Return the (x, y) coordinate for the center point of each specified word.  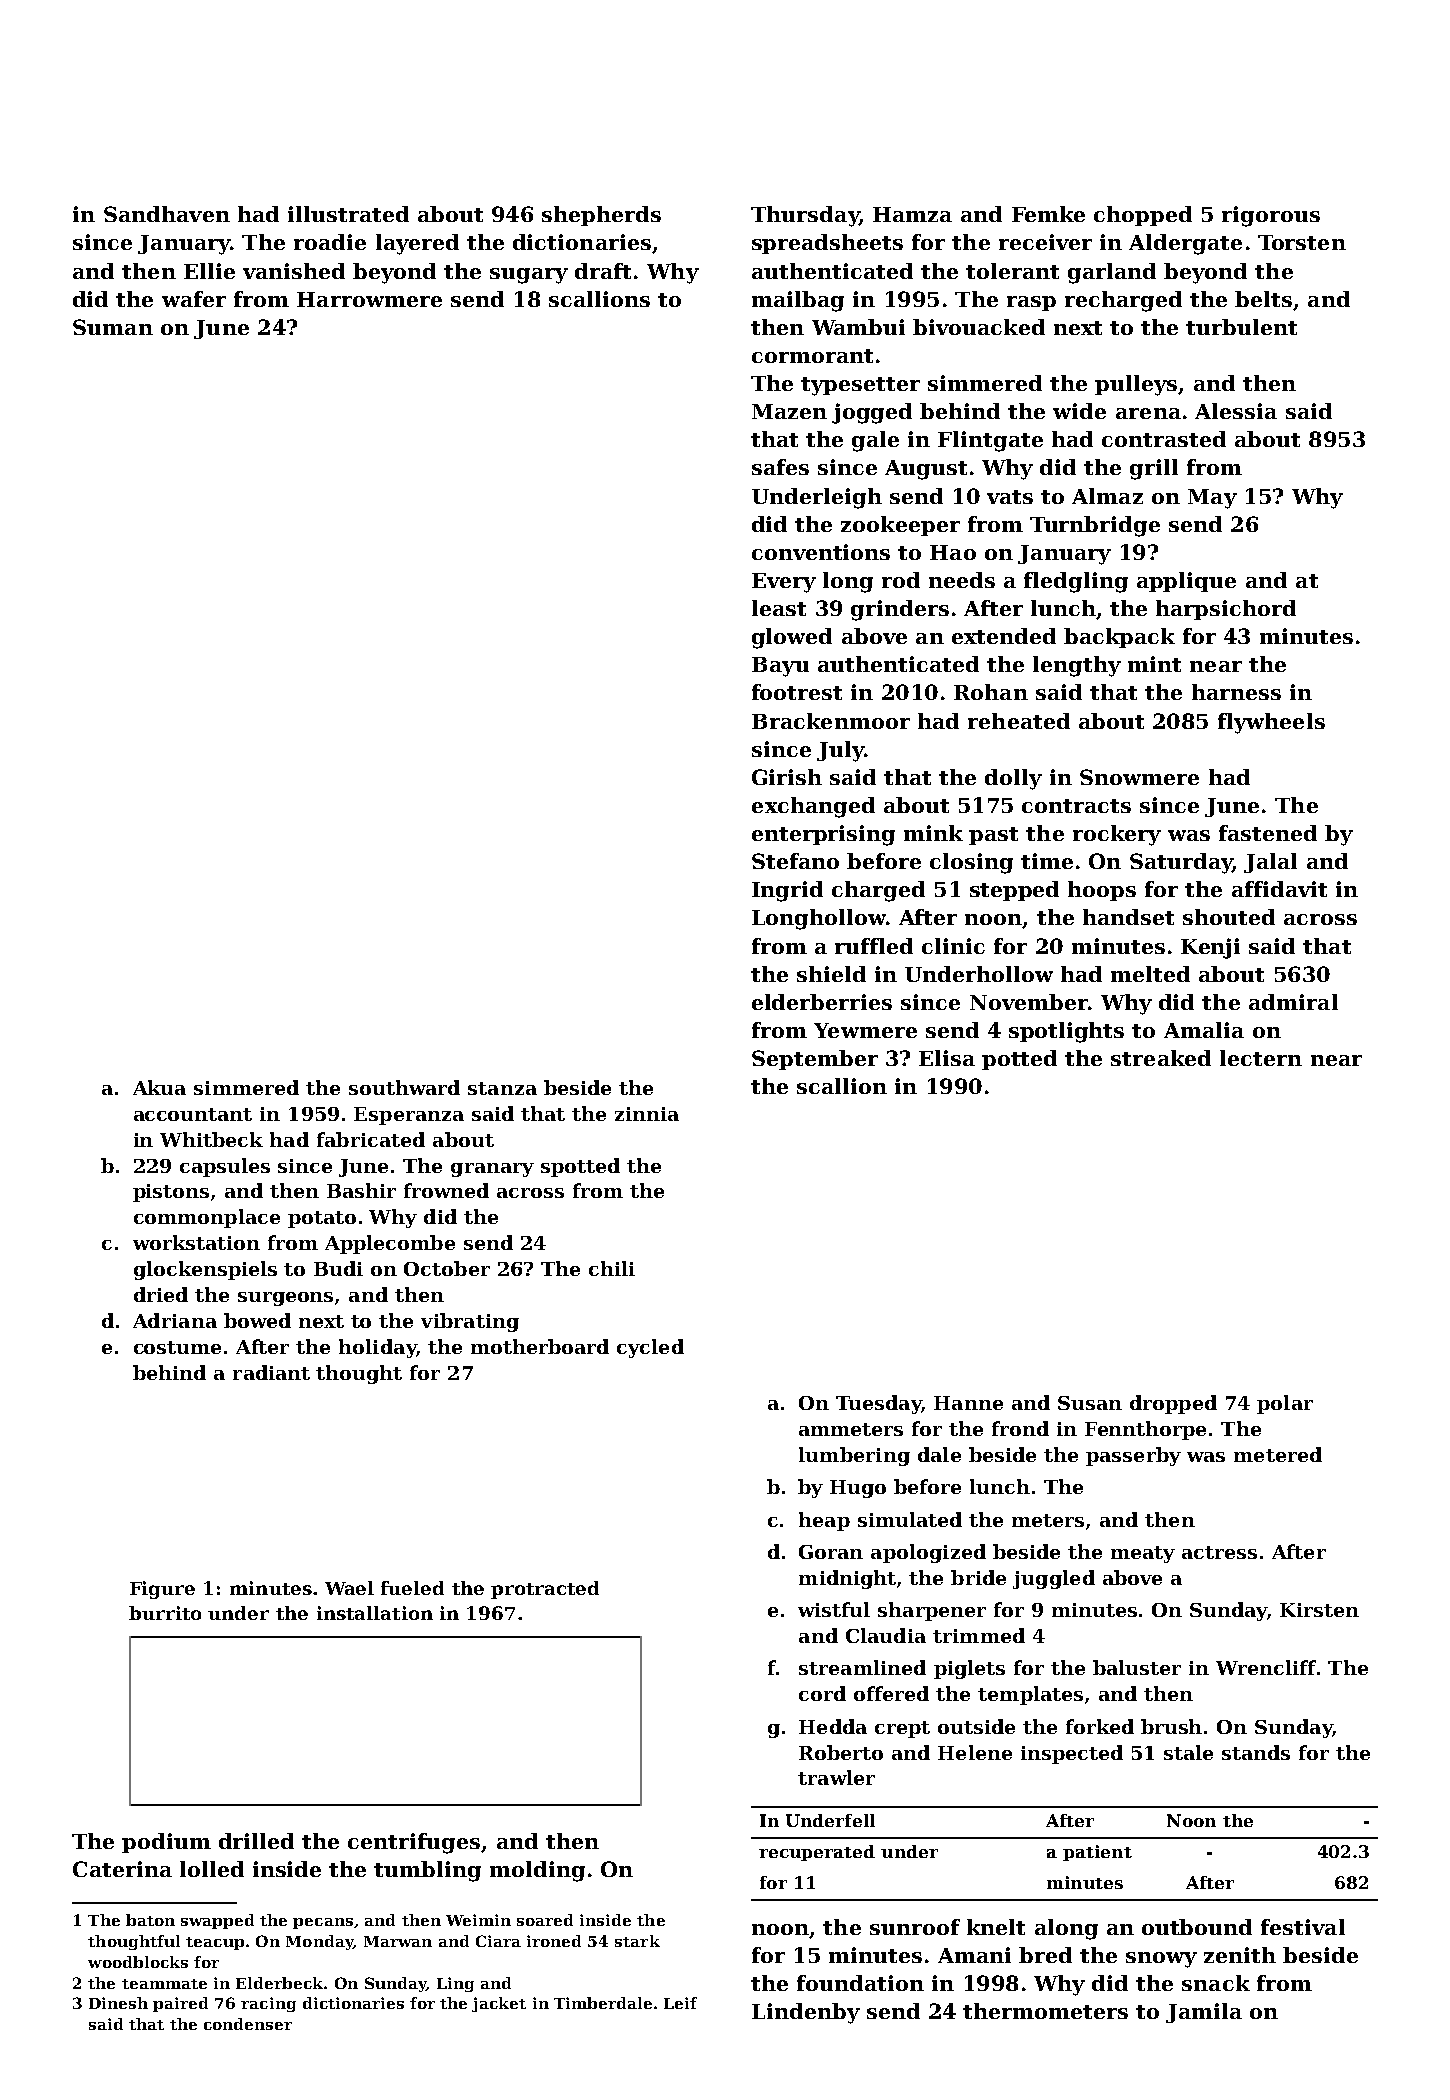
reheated (1019, 721)
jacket (499, 2004)
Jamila (1204, 2013)
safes (780, 467)
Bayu (780, 667)
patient (1097, 1853)
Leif (680, 2003)
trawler (836, 1777)
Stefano (795, 861)
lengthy (1077, 666)
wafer (194, 299)
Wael (349, 1588)
